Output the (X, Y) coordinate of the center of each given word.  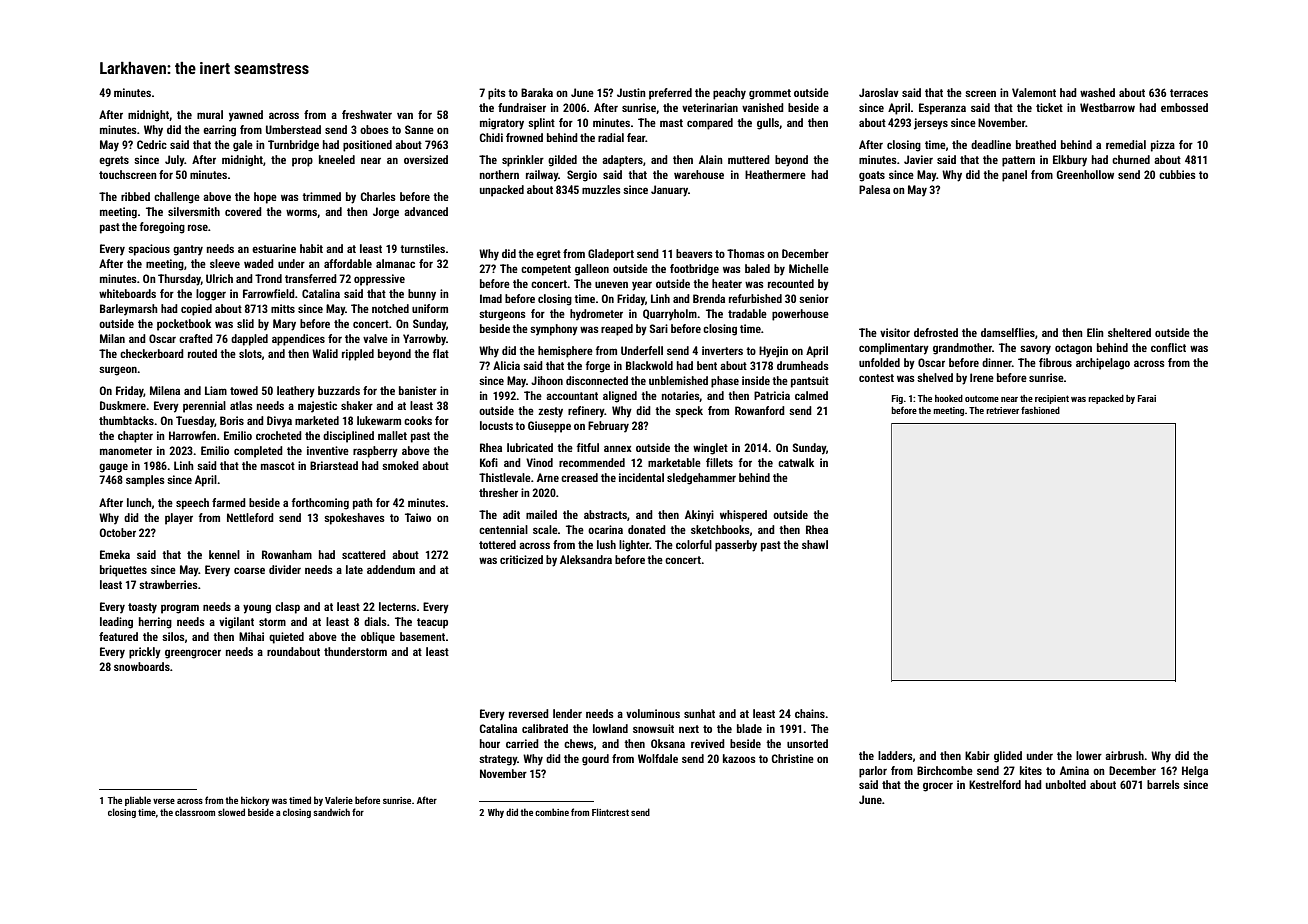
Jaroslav (879, 92)
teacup (432, 623)
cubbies (1177, 174)
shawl (815, 544)
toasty (142, 608)
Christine (793, 758)
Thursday (179, 280)
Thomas (746, 253)
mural (210, 114)
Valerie (339, 800)
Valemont (1034, 92)
